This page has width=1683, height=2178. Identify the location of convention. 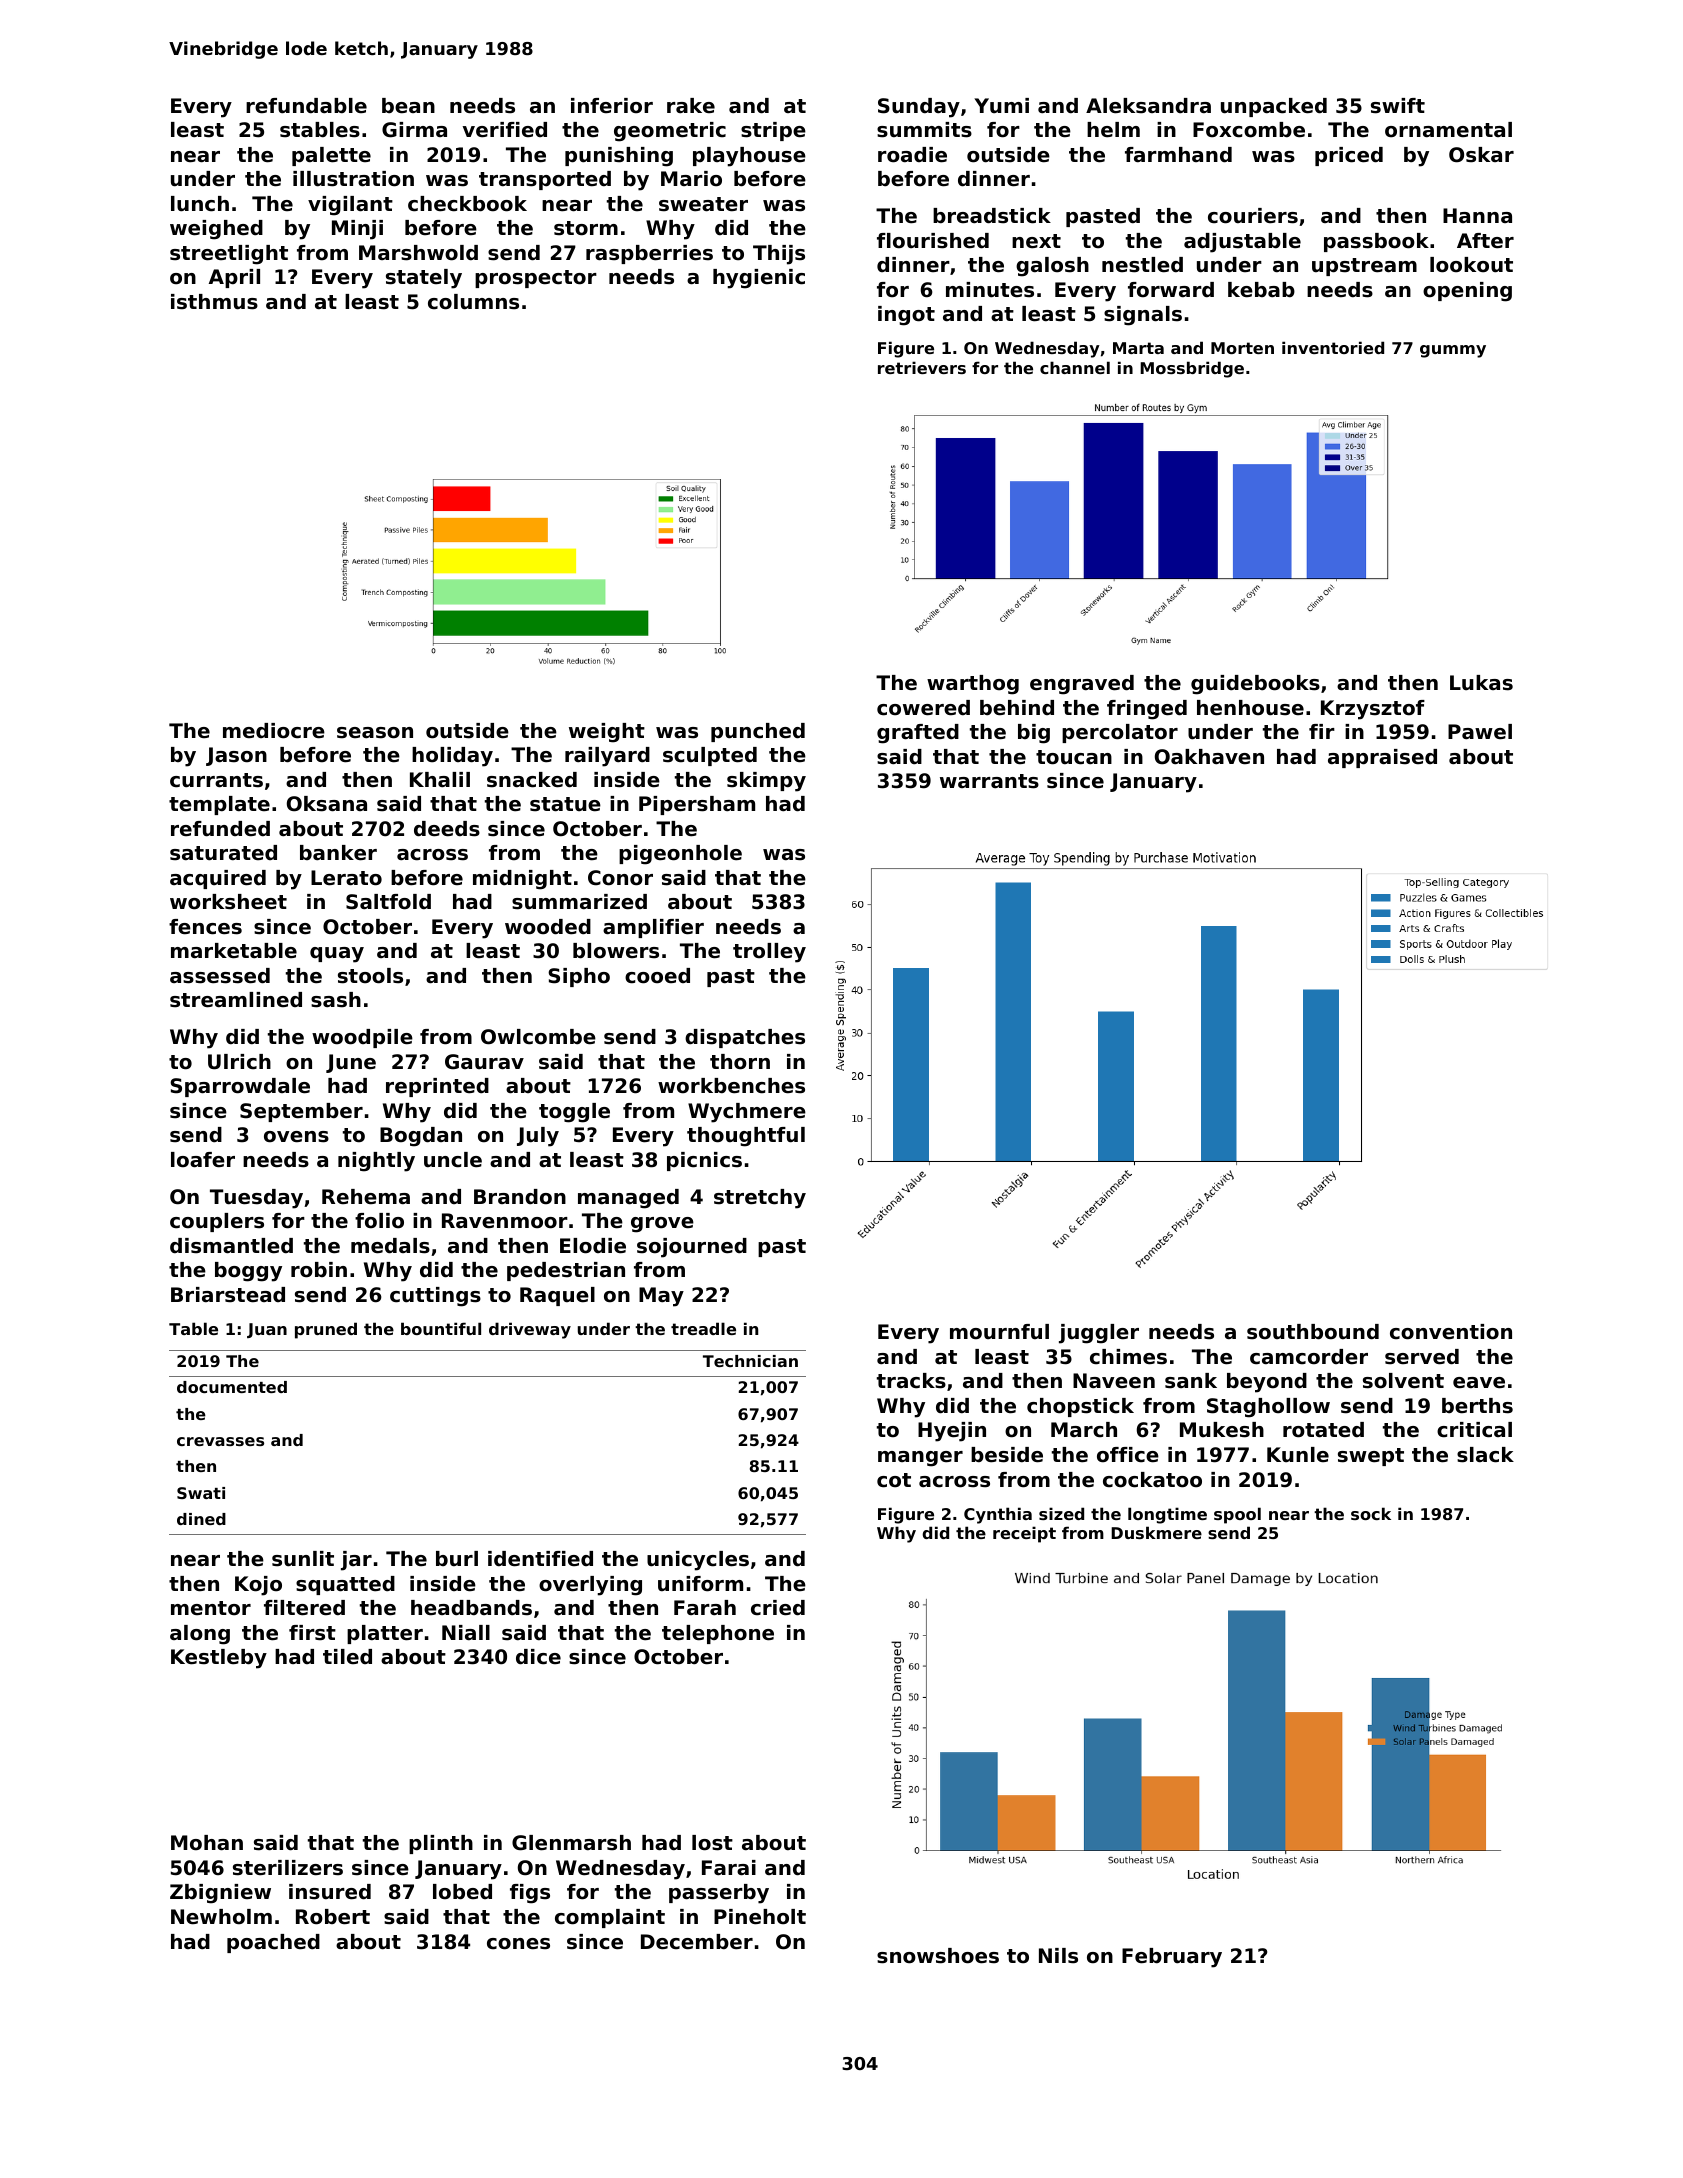
(1451, 1332).
